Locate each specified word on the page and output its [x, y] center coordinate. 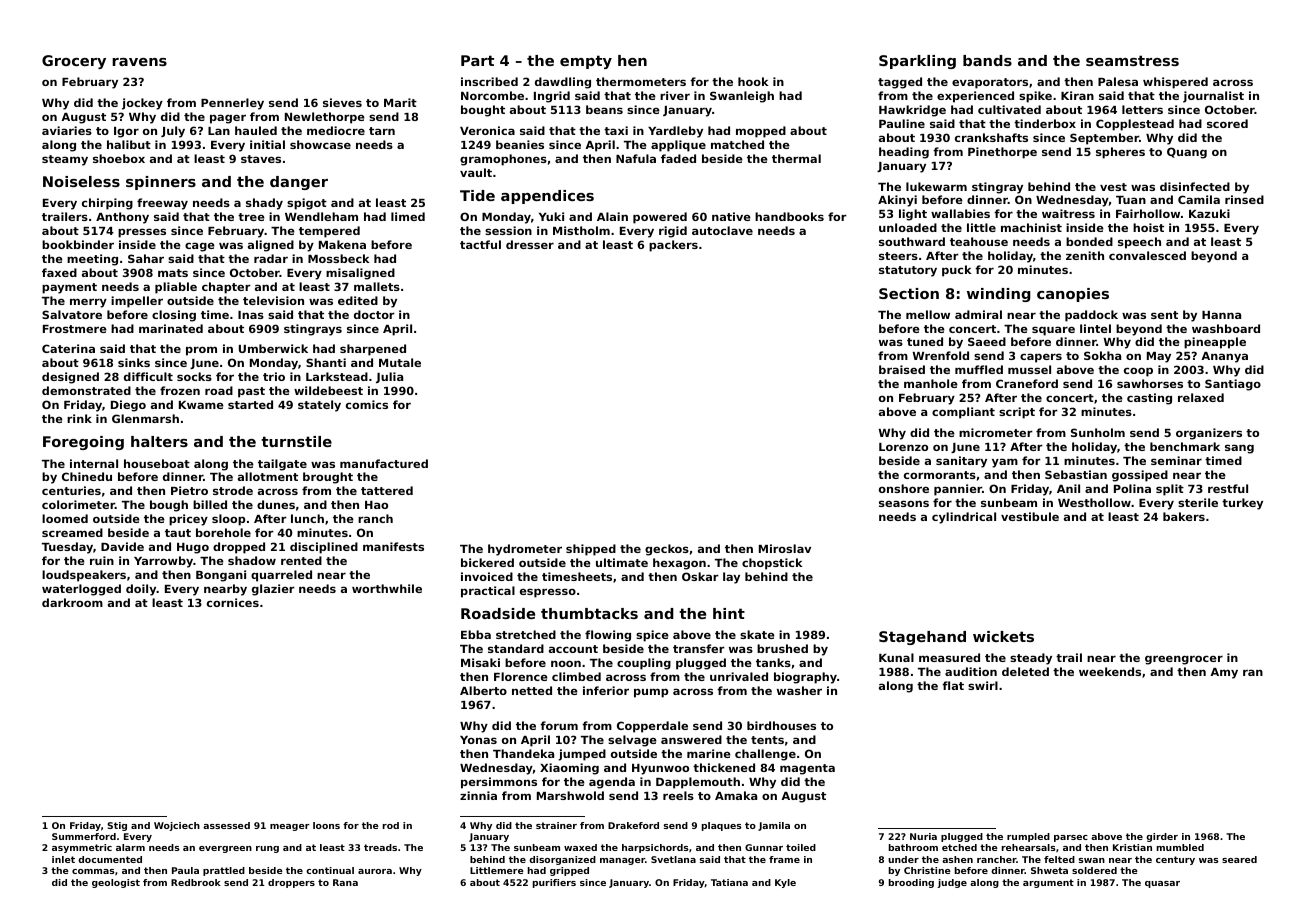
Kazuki [1209, 213]
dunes [276, 504]
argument [1048, 883]
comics [367, 404]
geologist [116, 883]
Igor [126, 132]
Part [477, 60]
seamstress [1132, 60]
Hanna [1221, 315]
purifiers [554, 883]
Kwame [201, 405]
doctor [374, 314]
